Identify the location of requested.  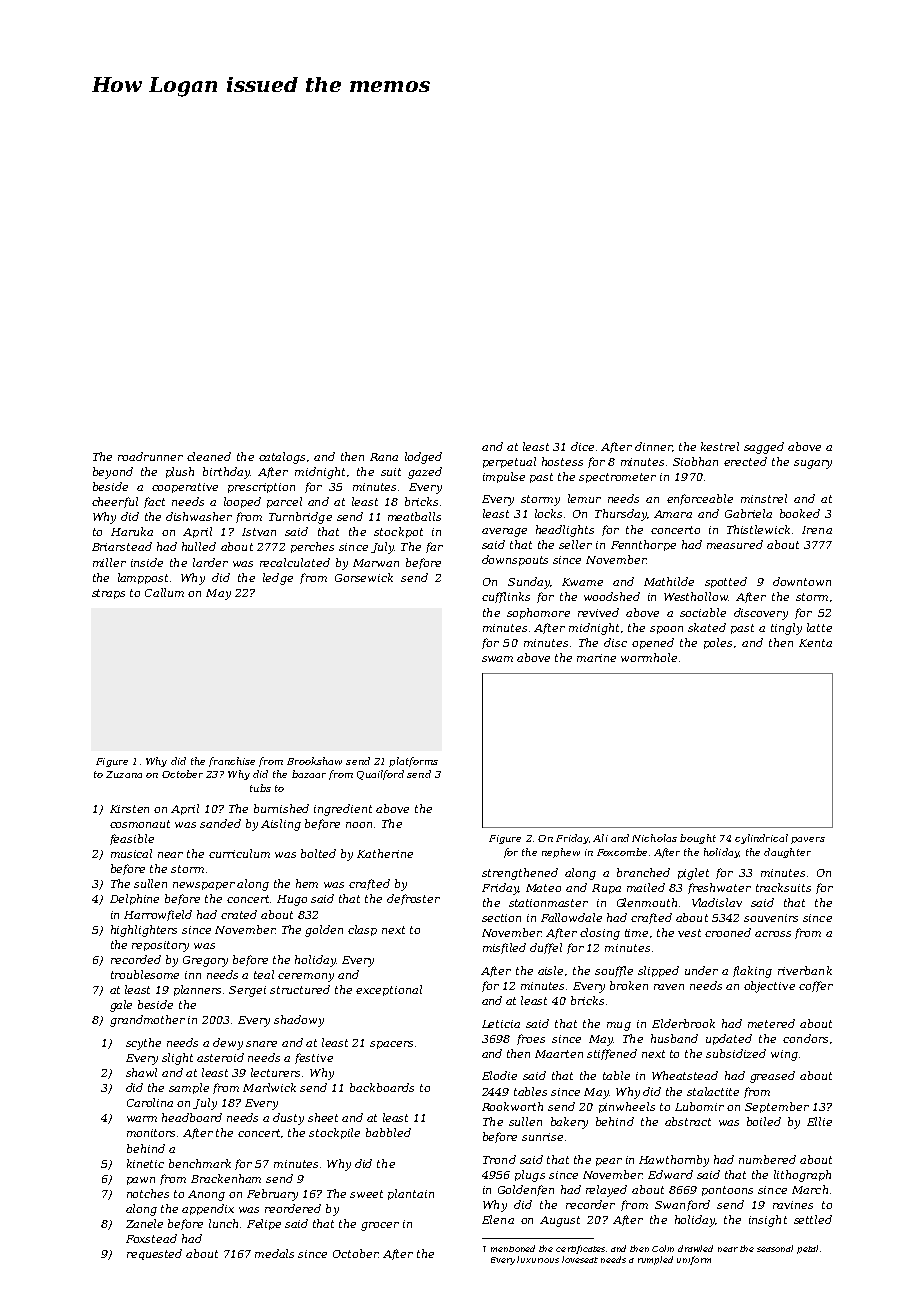
(154, 1254).
